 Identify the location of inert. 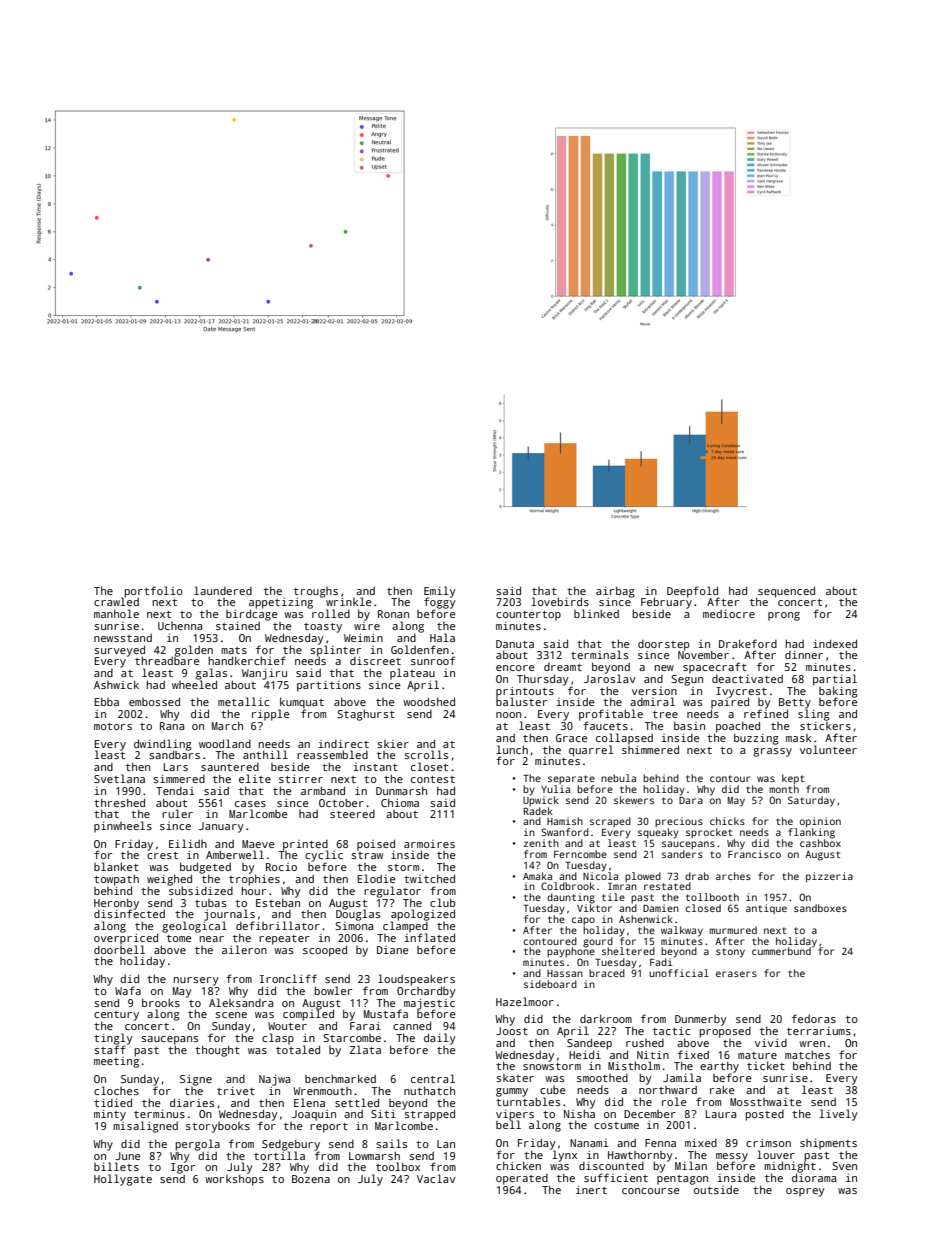
(591, 1190).
